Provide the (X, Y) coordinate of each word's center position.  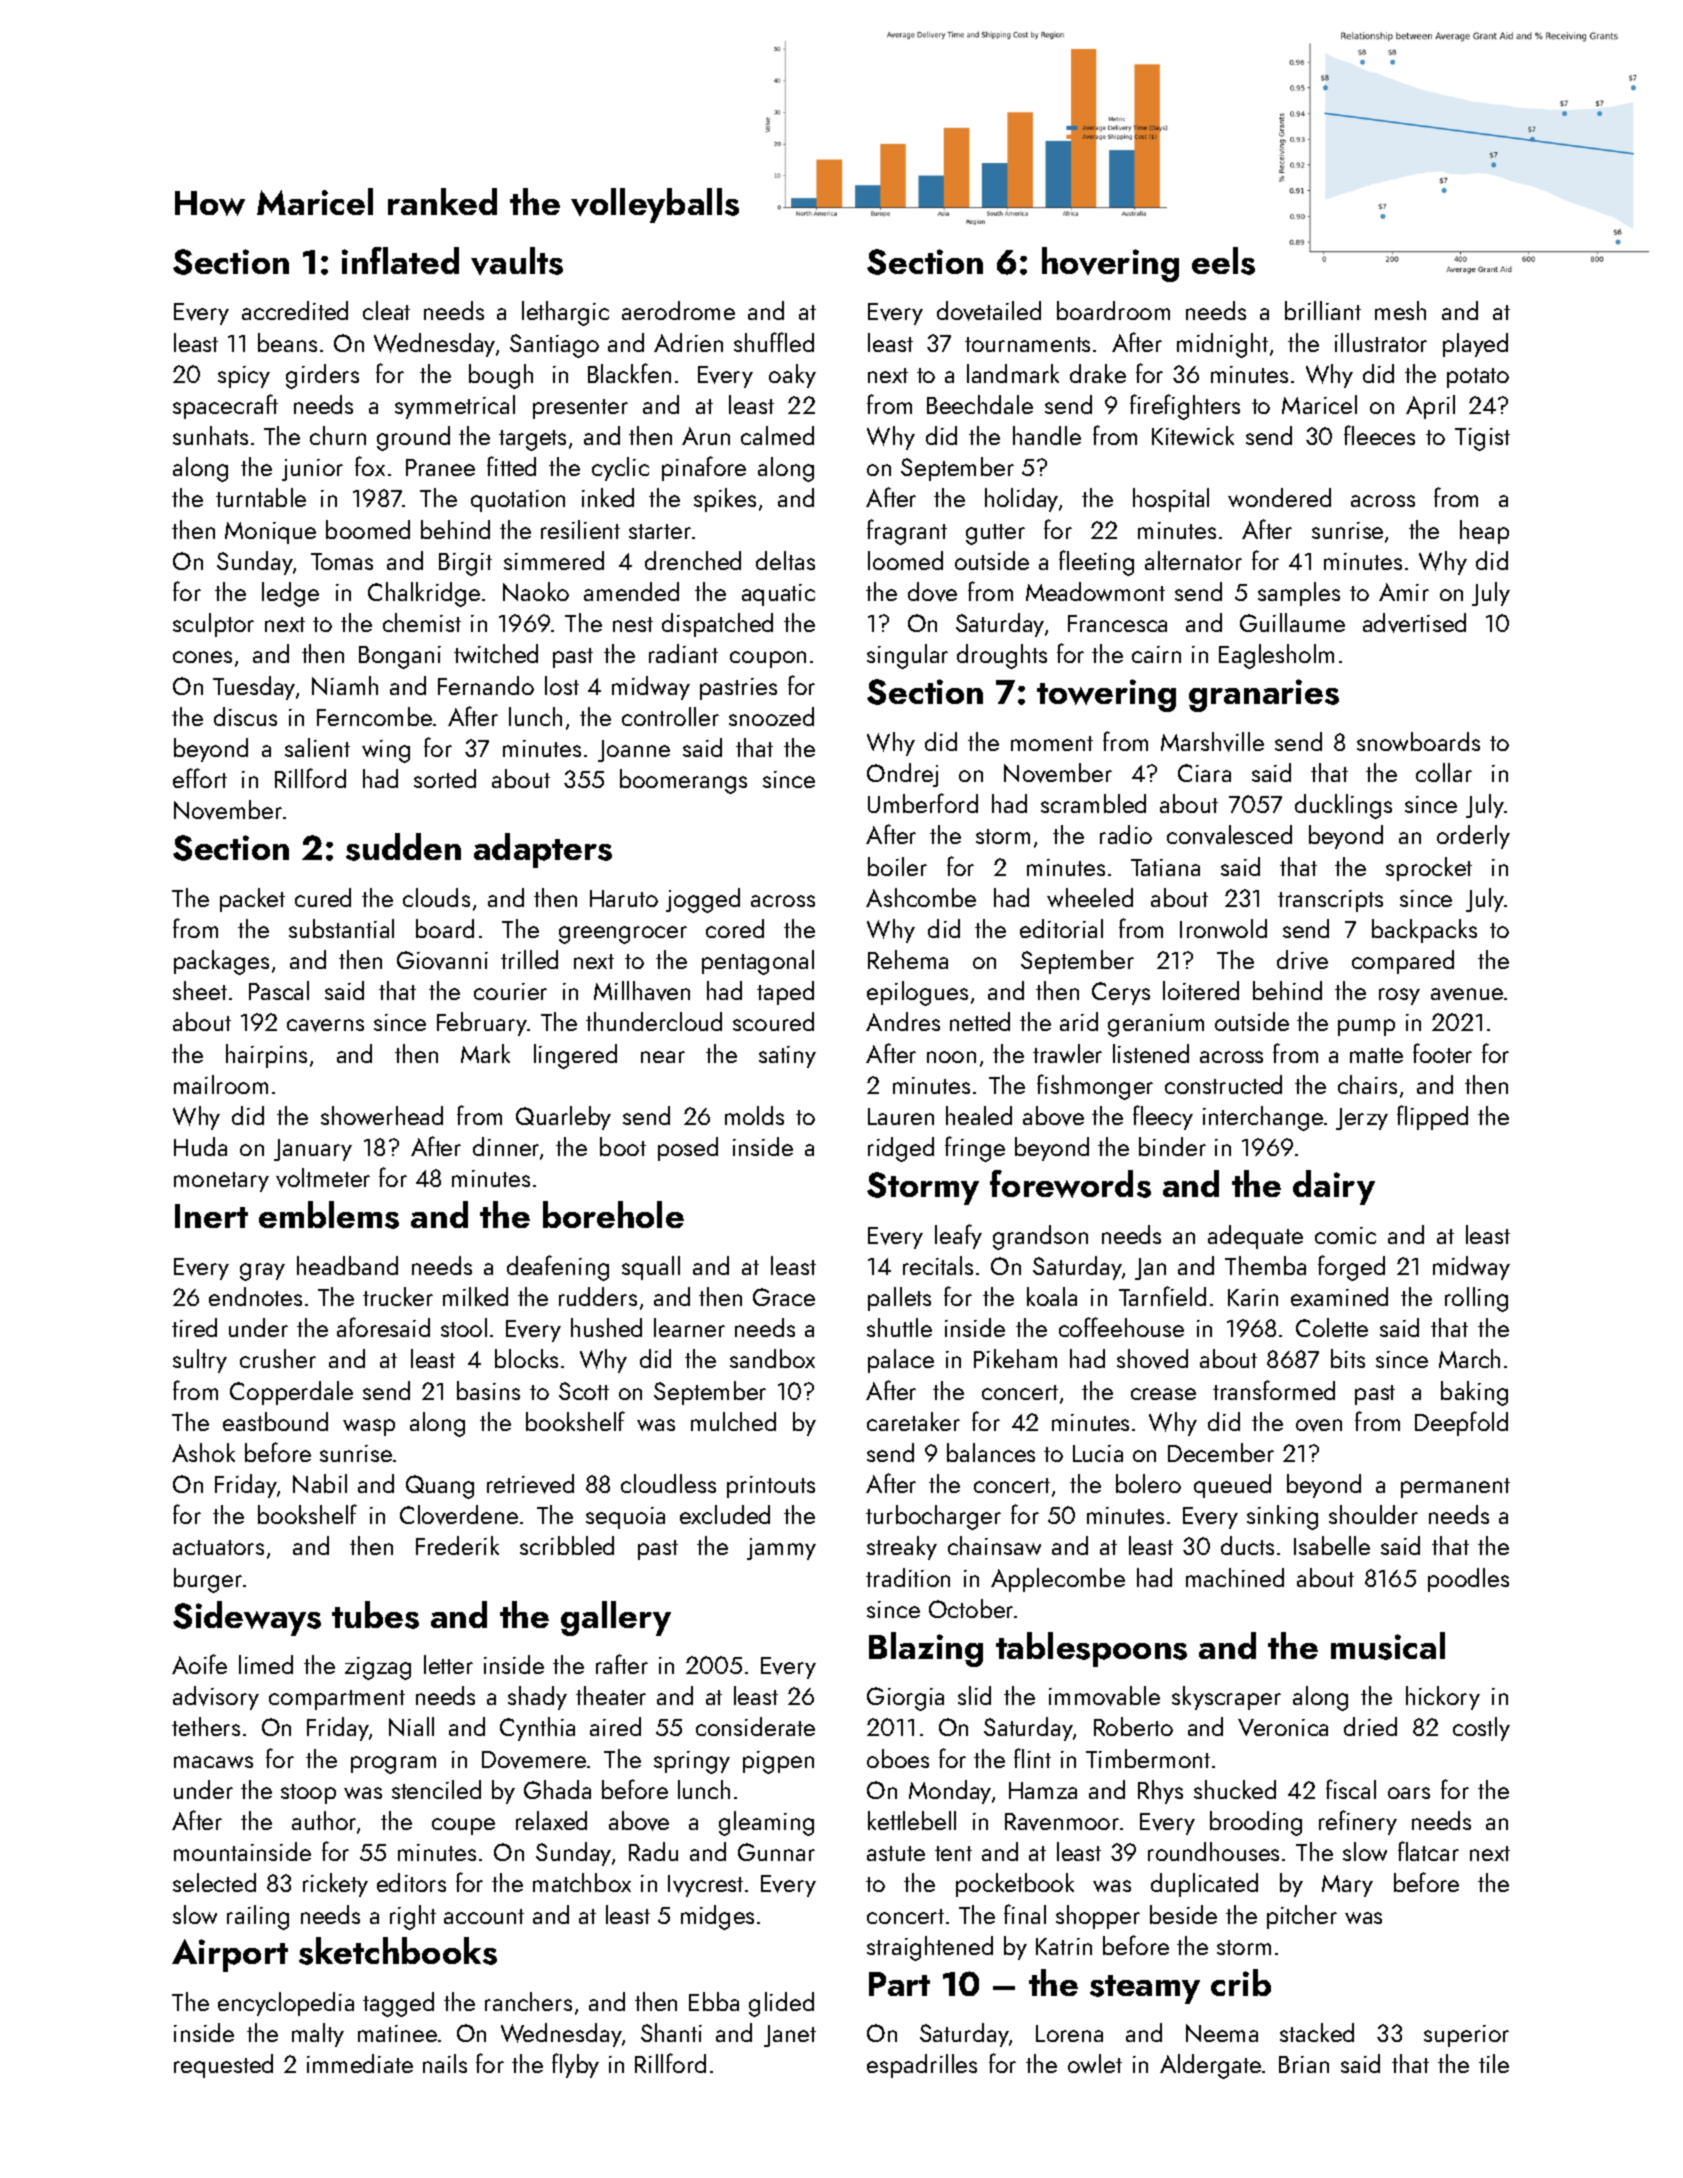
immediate (360, 2063)
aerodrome (678, 310)
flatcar (1428, 1851)
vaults (517, 261)
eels (1223, 261)
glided (781, 2004)
